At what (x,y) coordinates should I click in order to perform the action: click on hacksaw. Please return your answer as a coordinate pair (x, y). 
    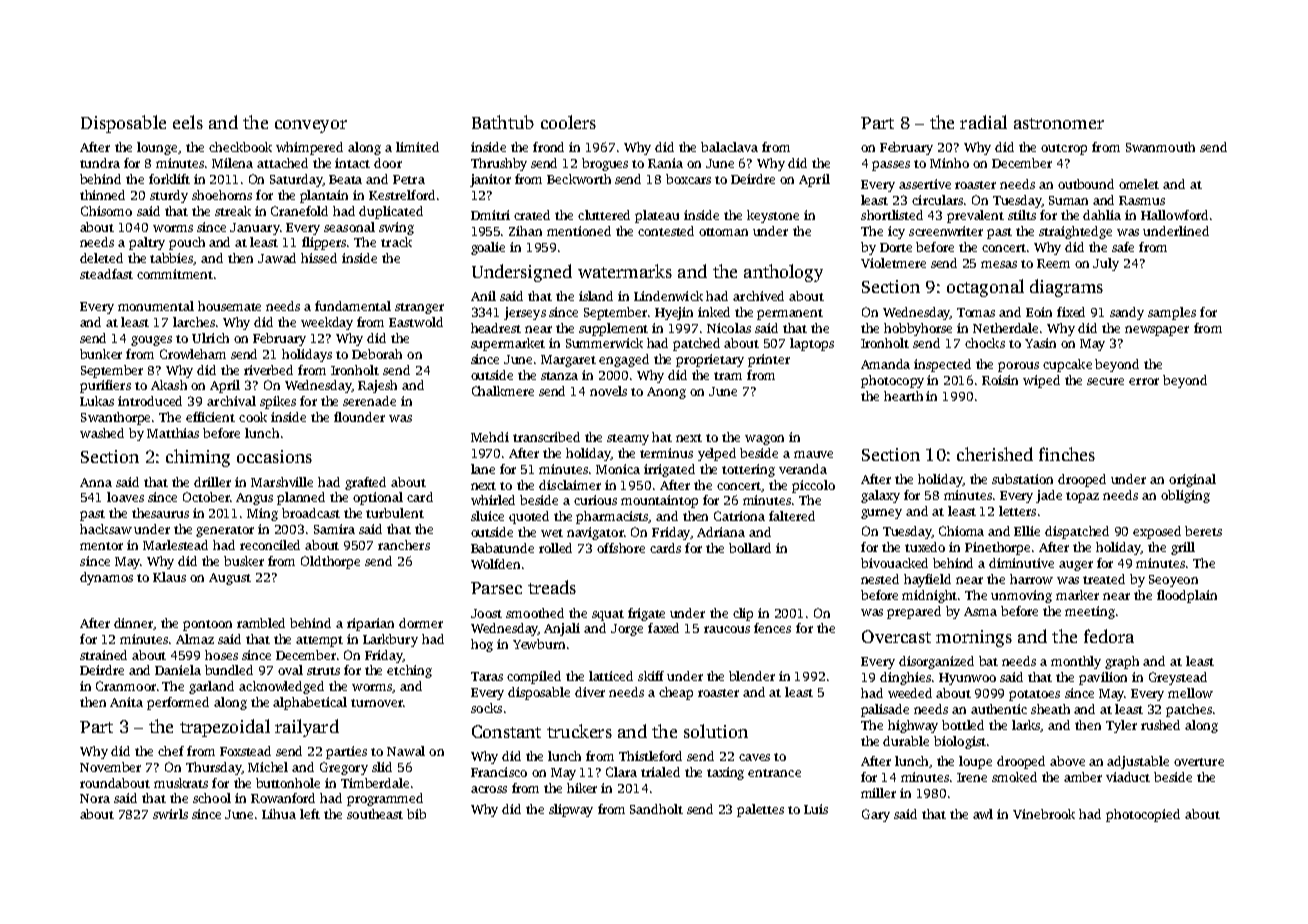
    Looking at the image, I should click on (106, 529).
